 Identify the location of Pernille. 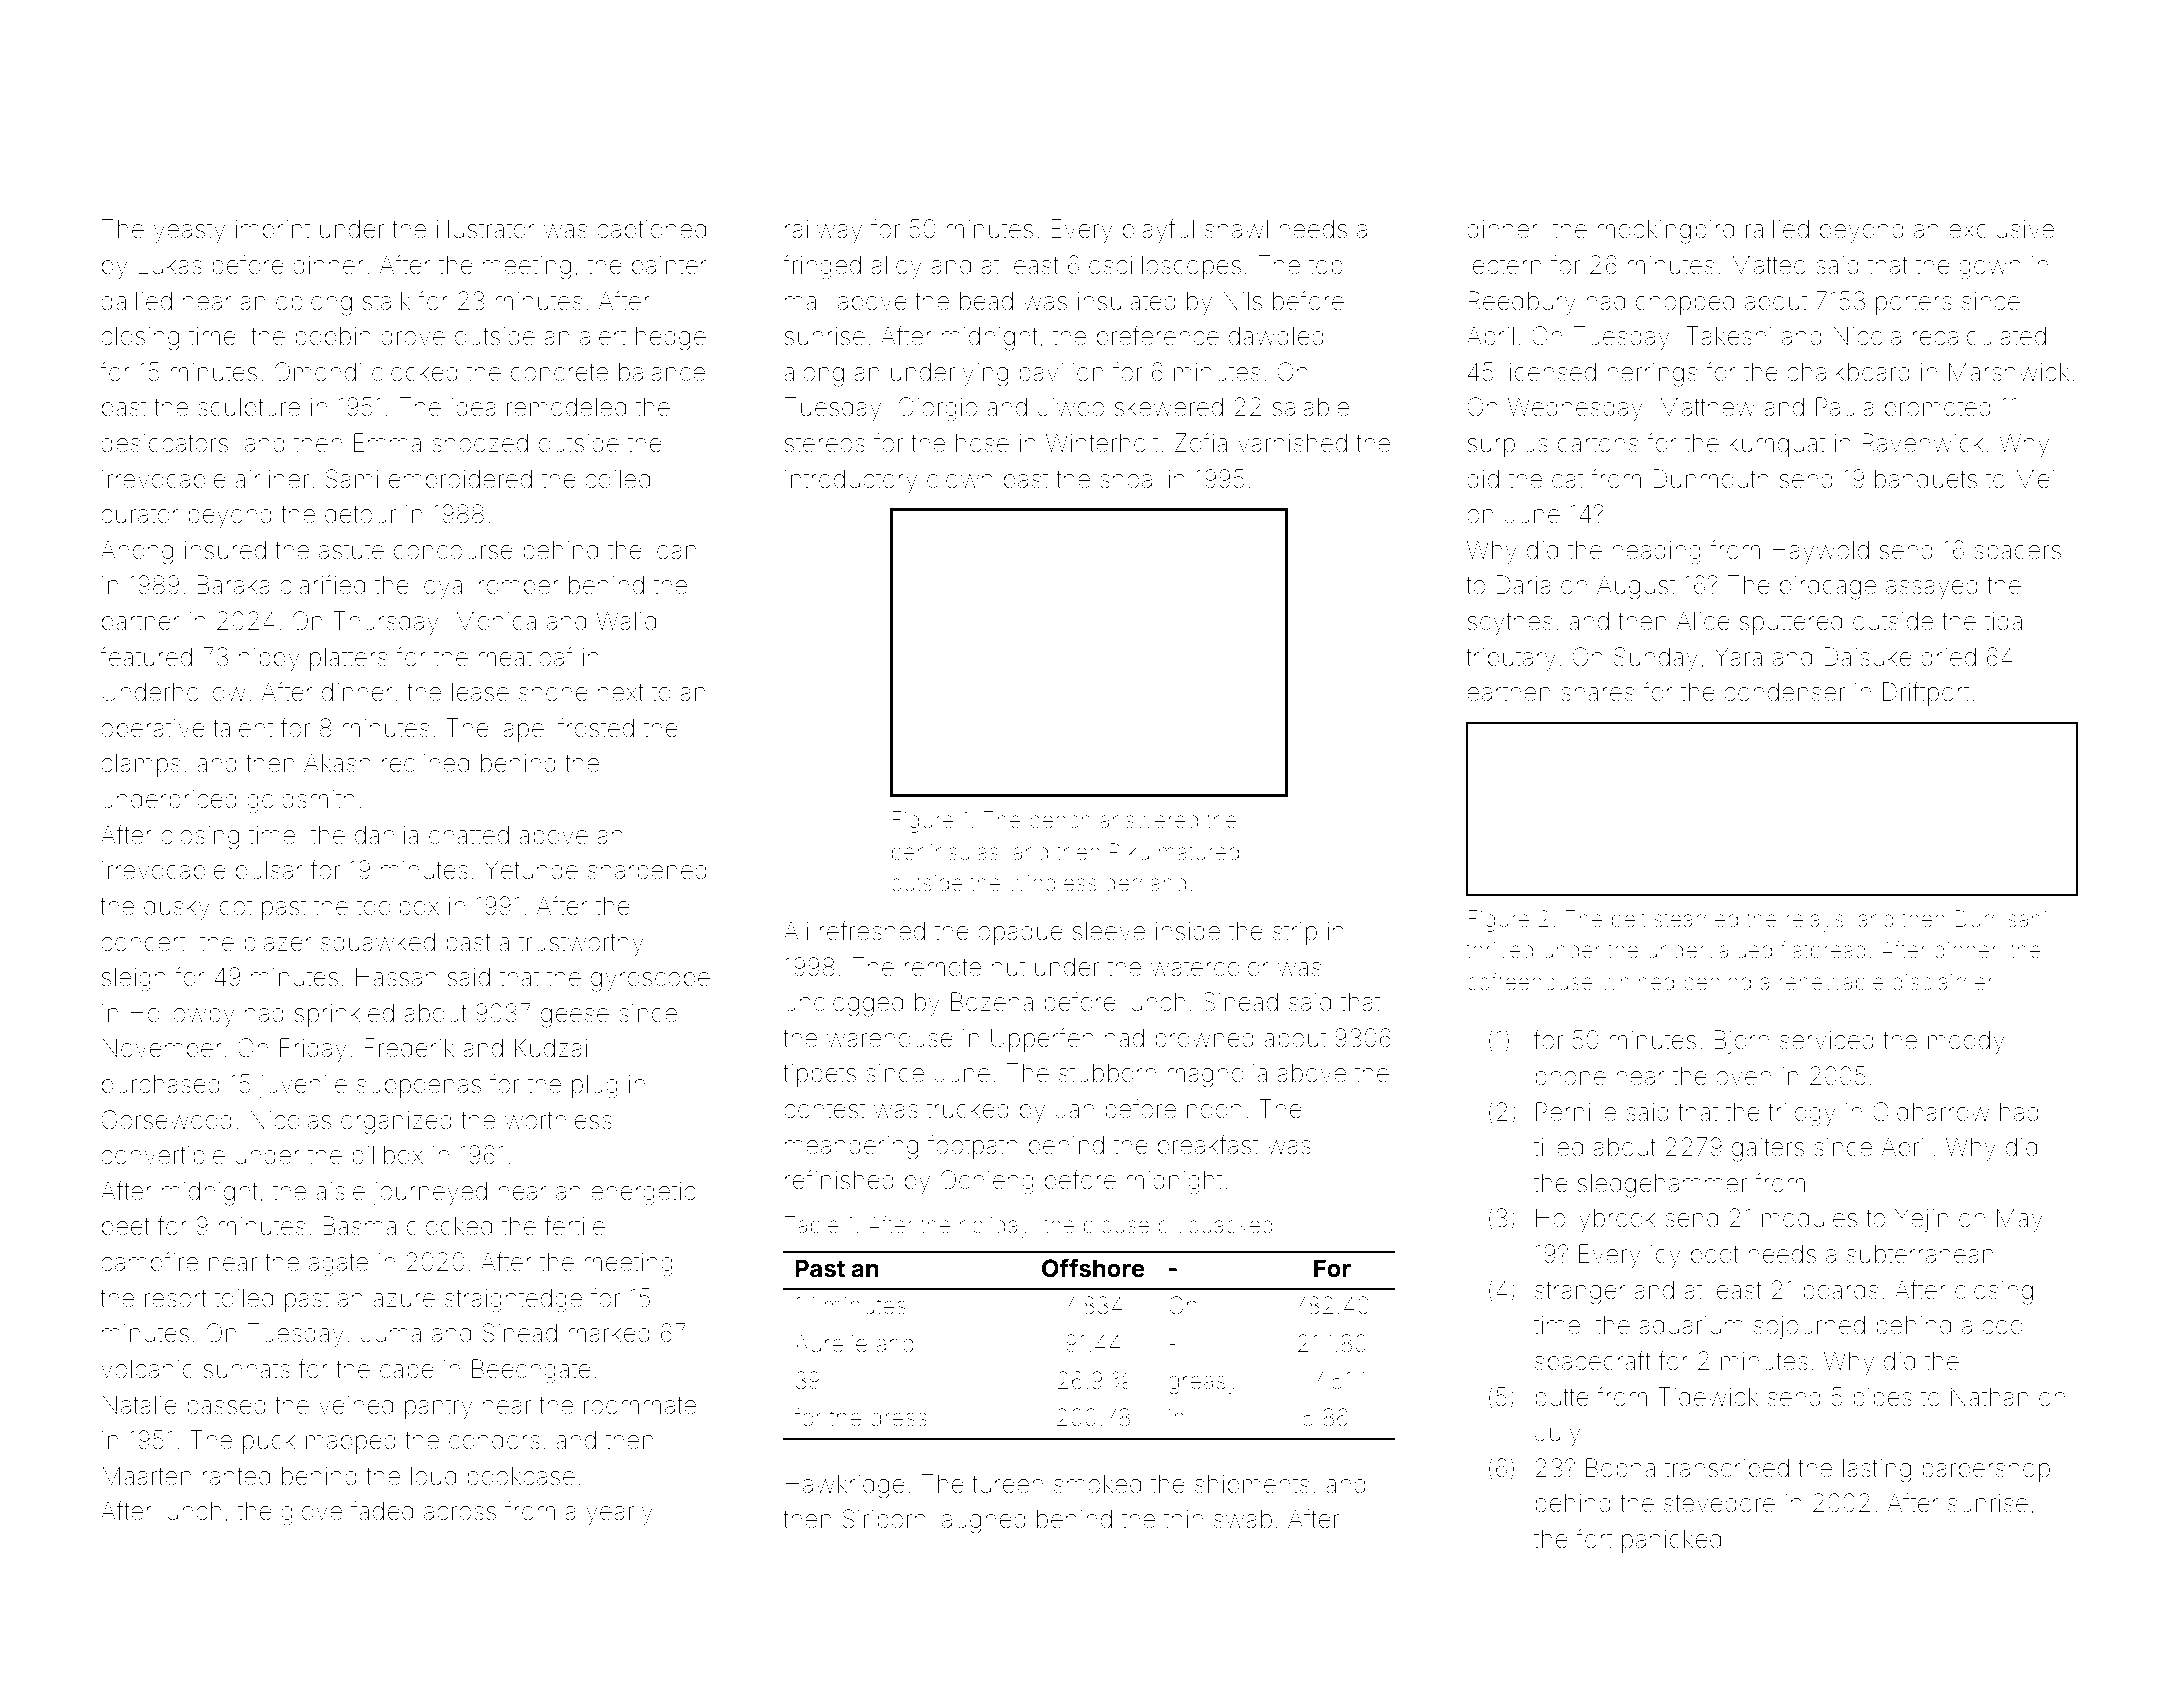
(1576, 1112).
